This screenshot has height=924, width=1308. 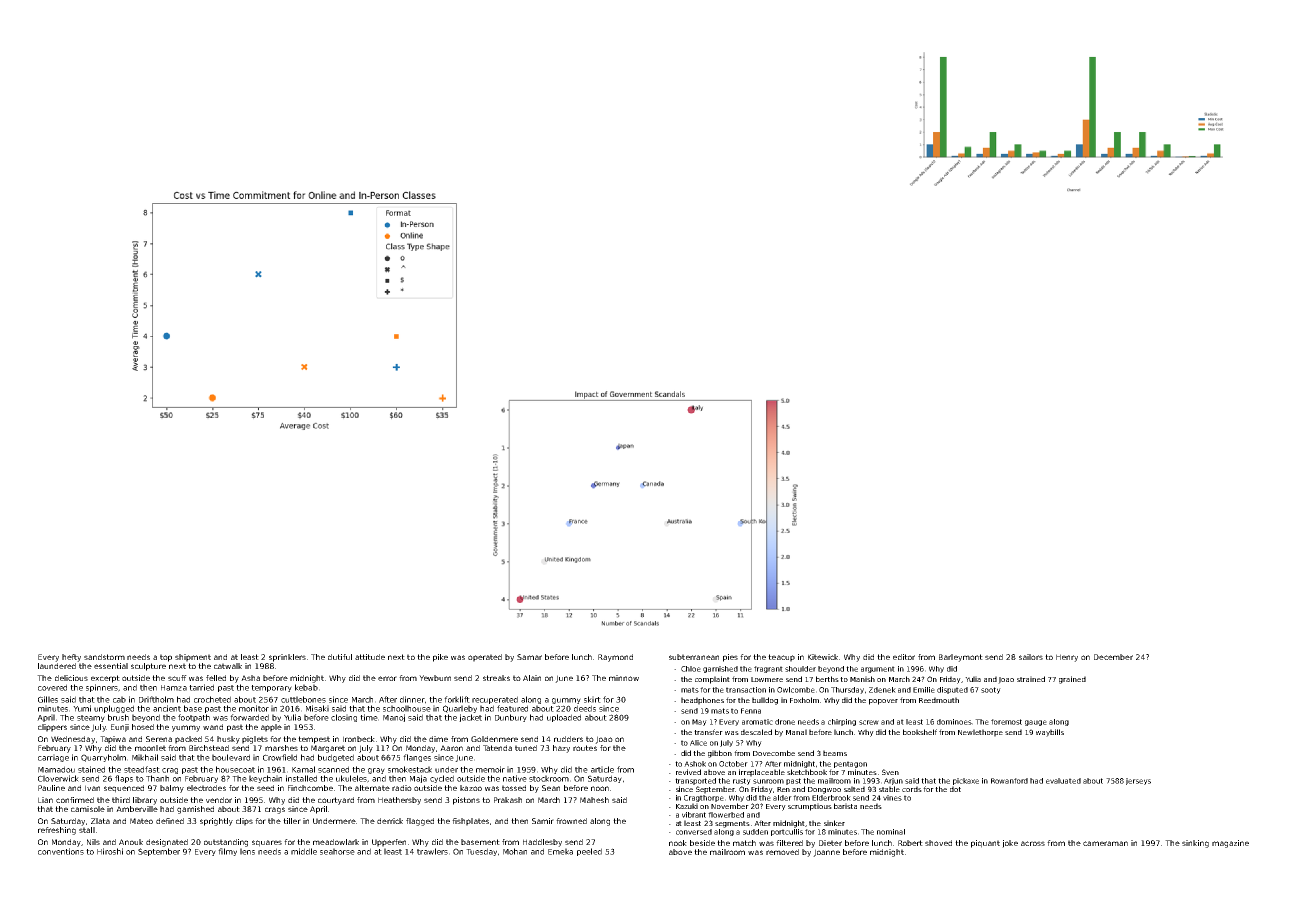 I want to click on sketchbook, so click(x=807, y=772).
